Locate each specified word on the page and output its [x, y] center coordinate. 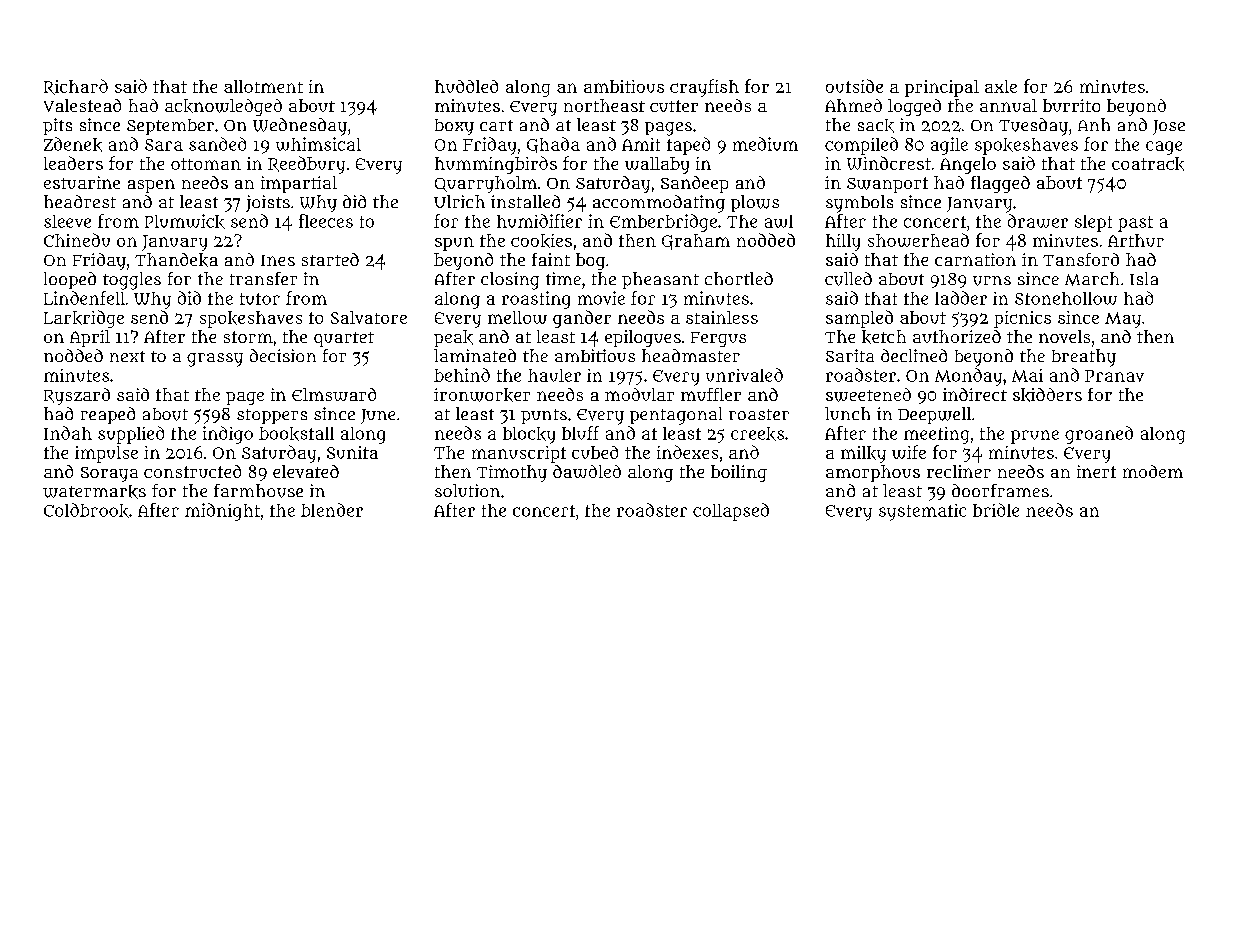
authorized [957, 336]
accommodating [659, 204]
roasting [536, 300]
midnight [222, 512]
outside [854, 86]
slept [1093, 223]
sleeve [67, 221]
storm [248, 337]
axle [1001, 86]
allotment [263, 86]
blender [332, 510]
